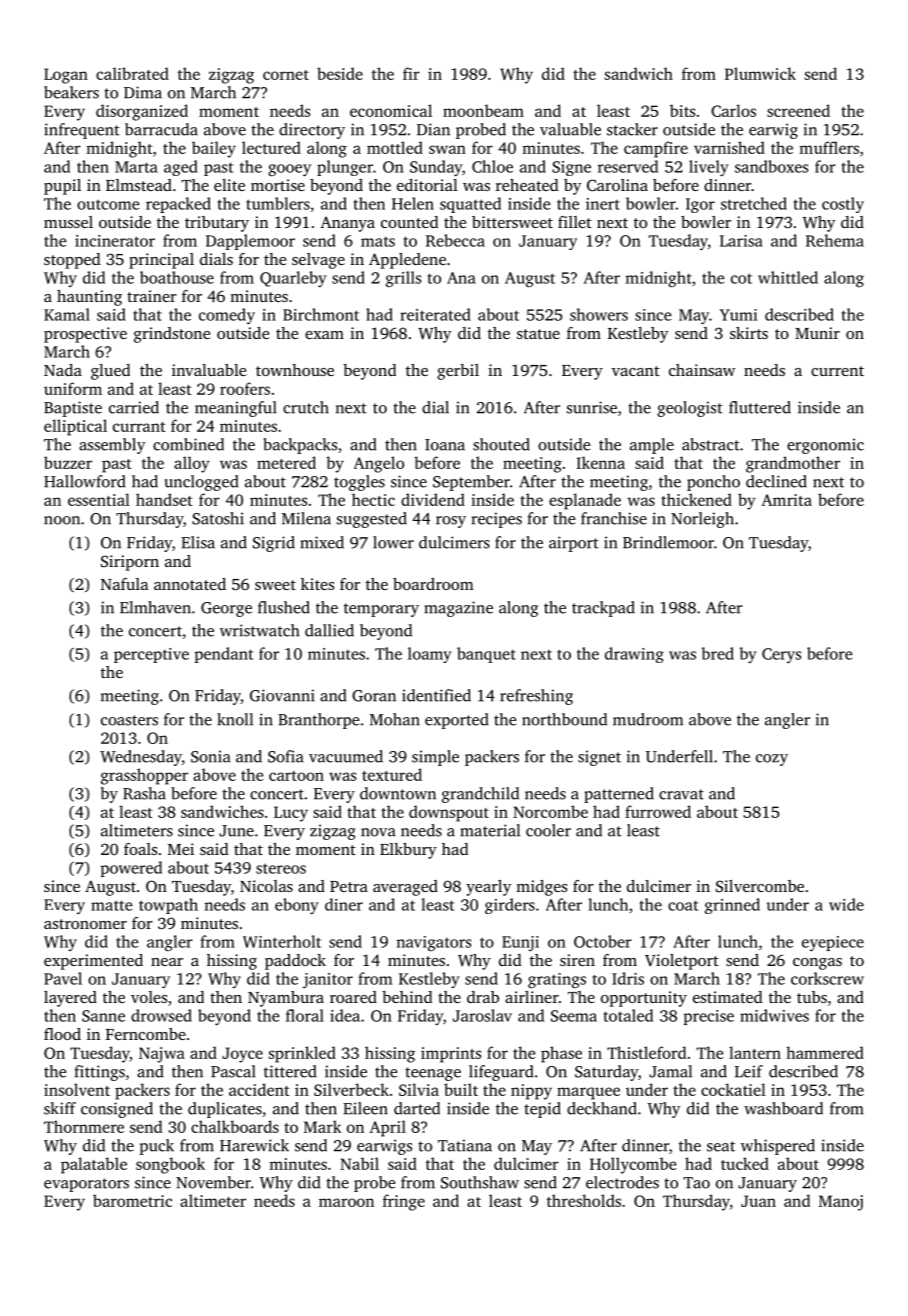 The image size is (908, 1316). Describe the element at coordinates (550, 811) in the image. I see `Norcombe` at that location.
